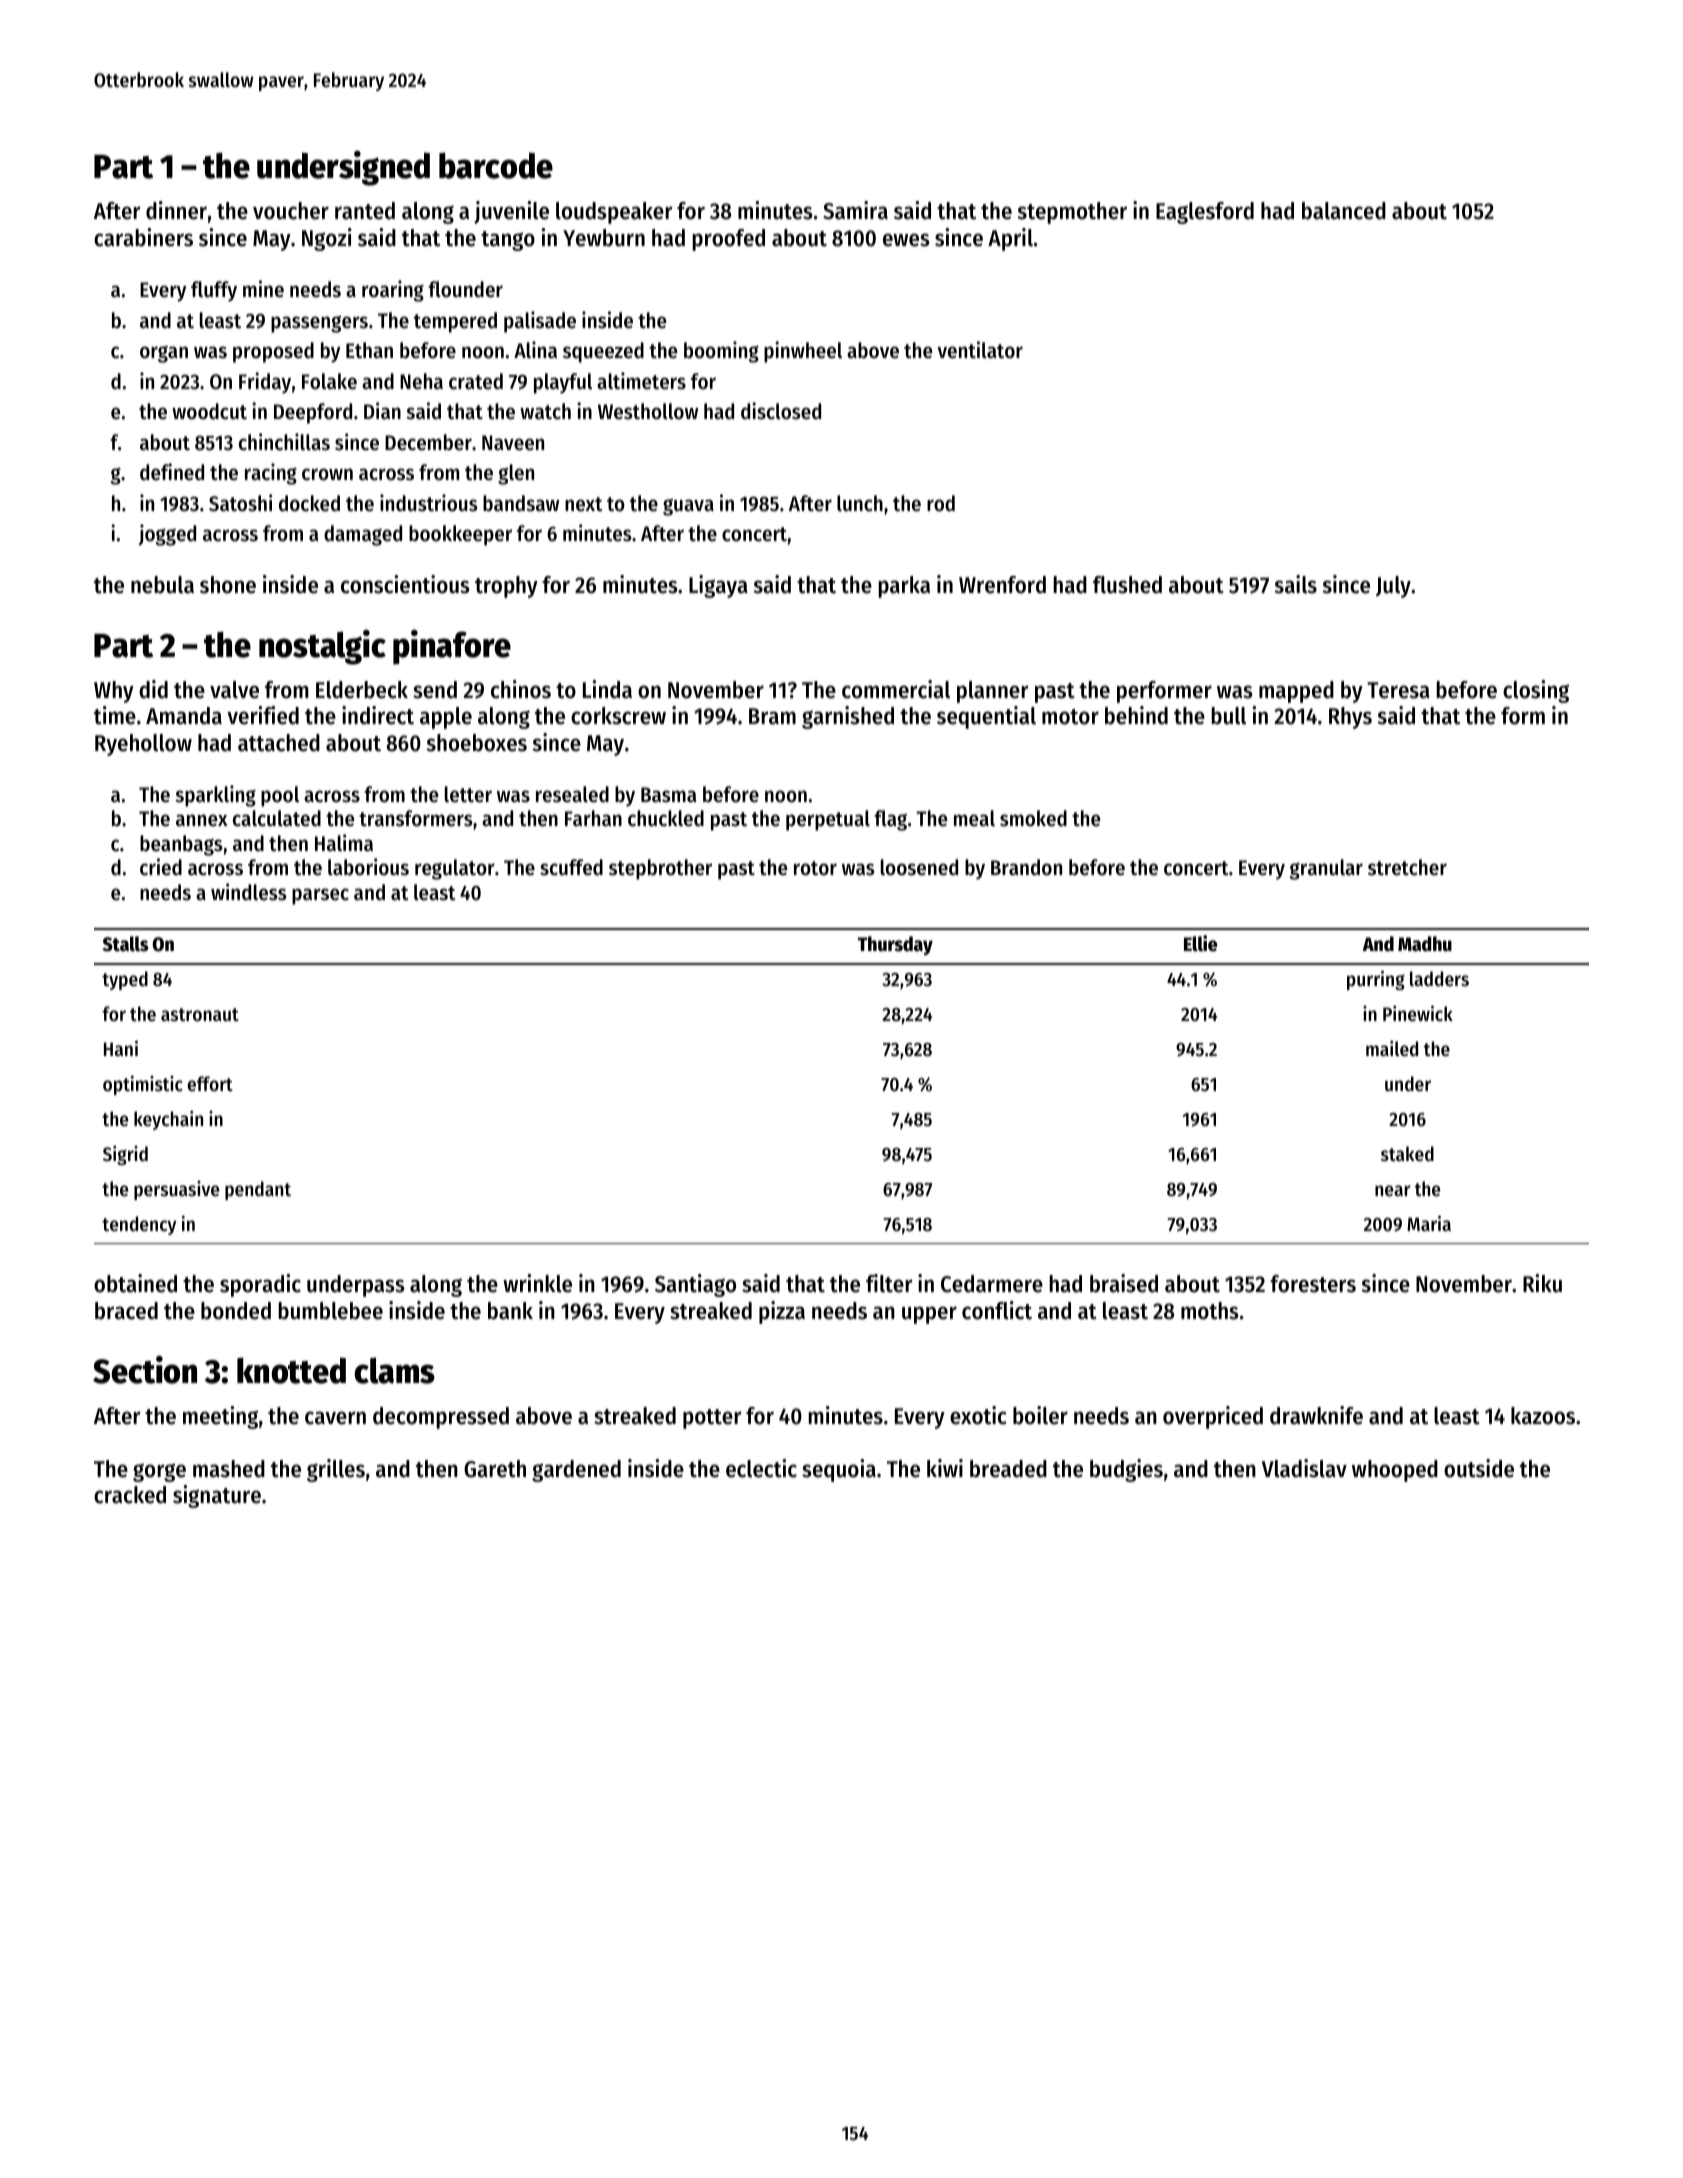 This image has height=2178, width=1683. I want to click on Ligaya, so click(718, 586).
